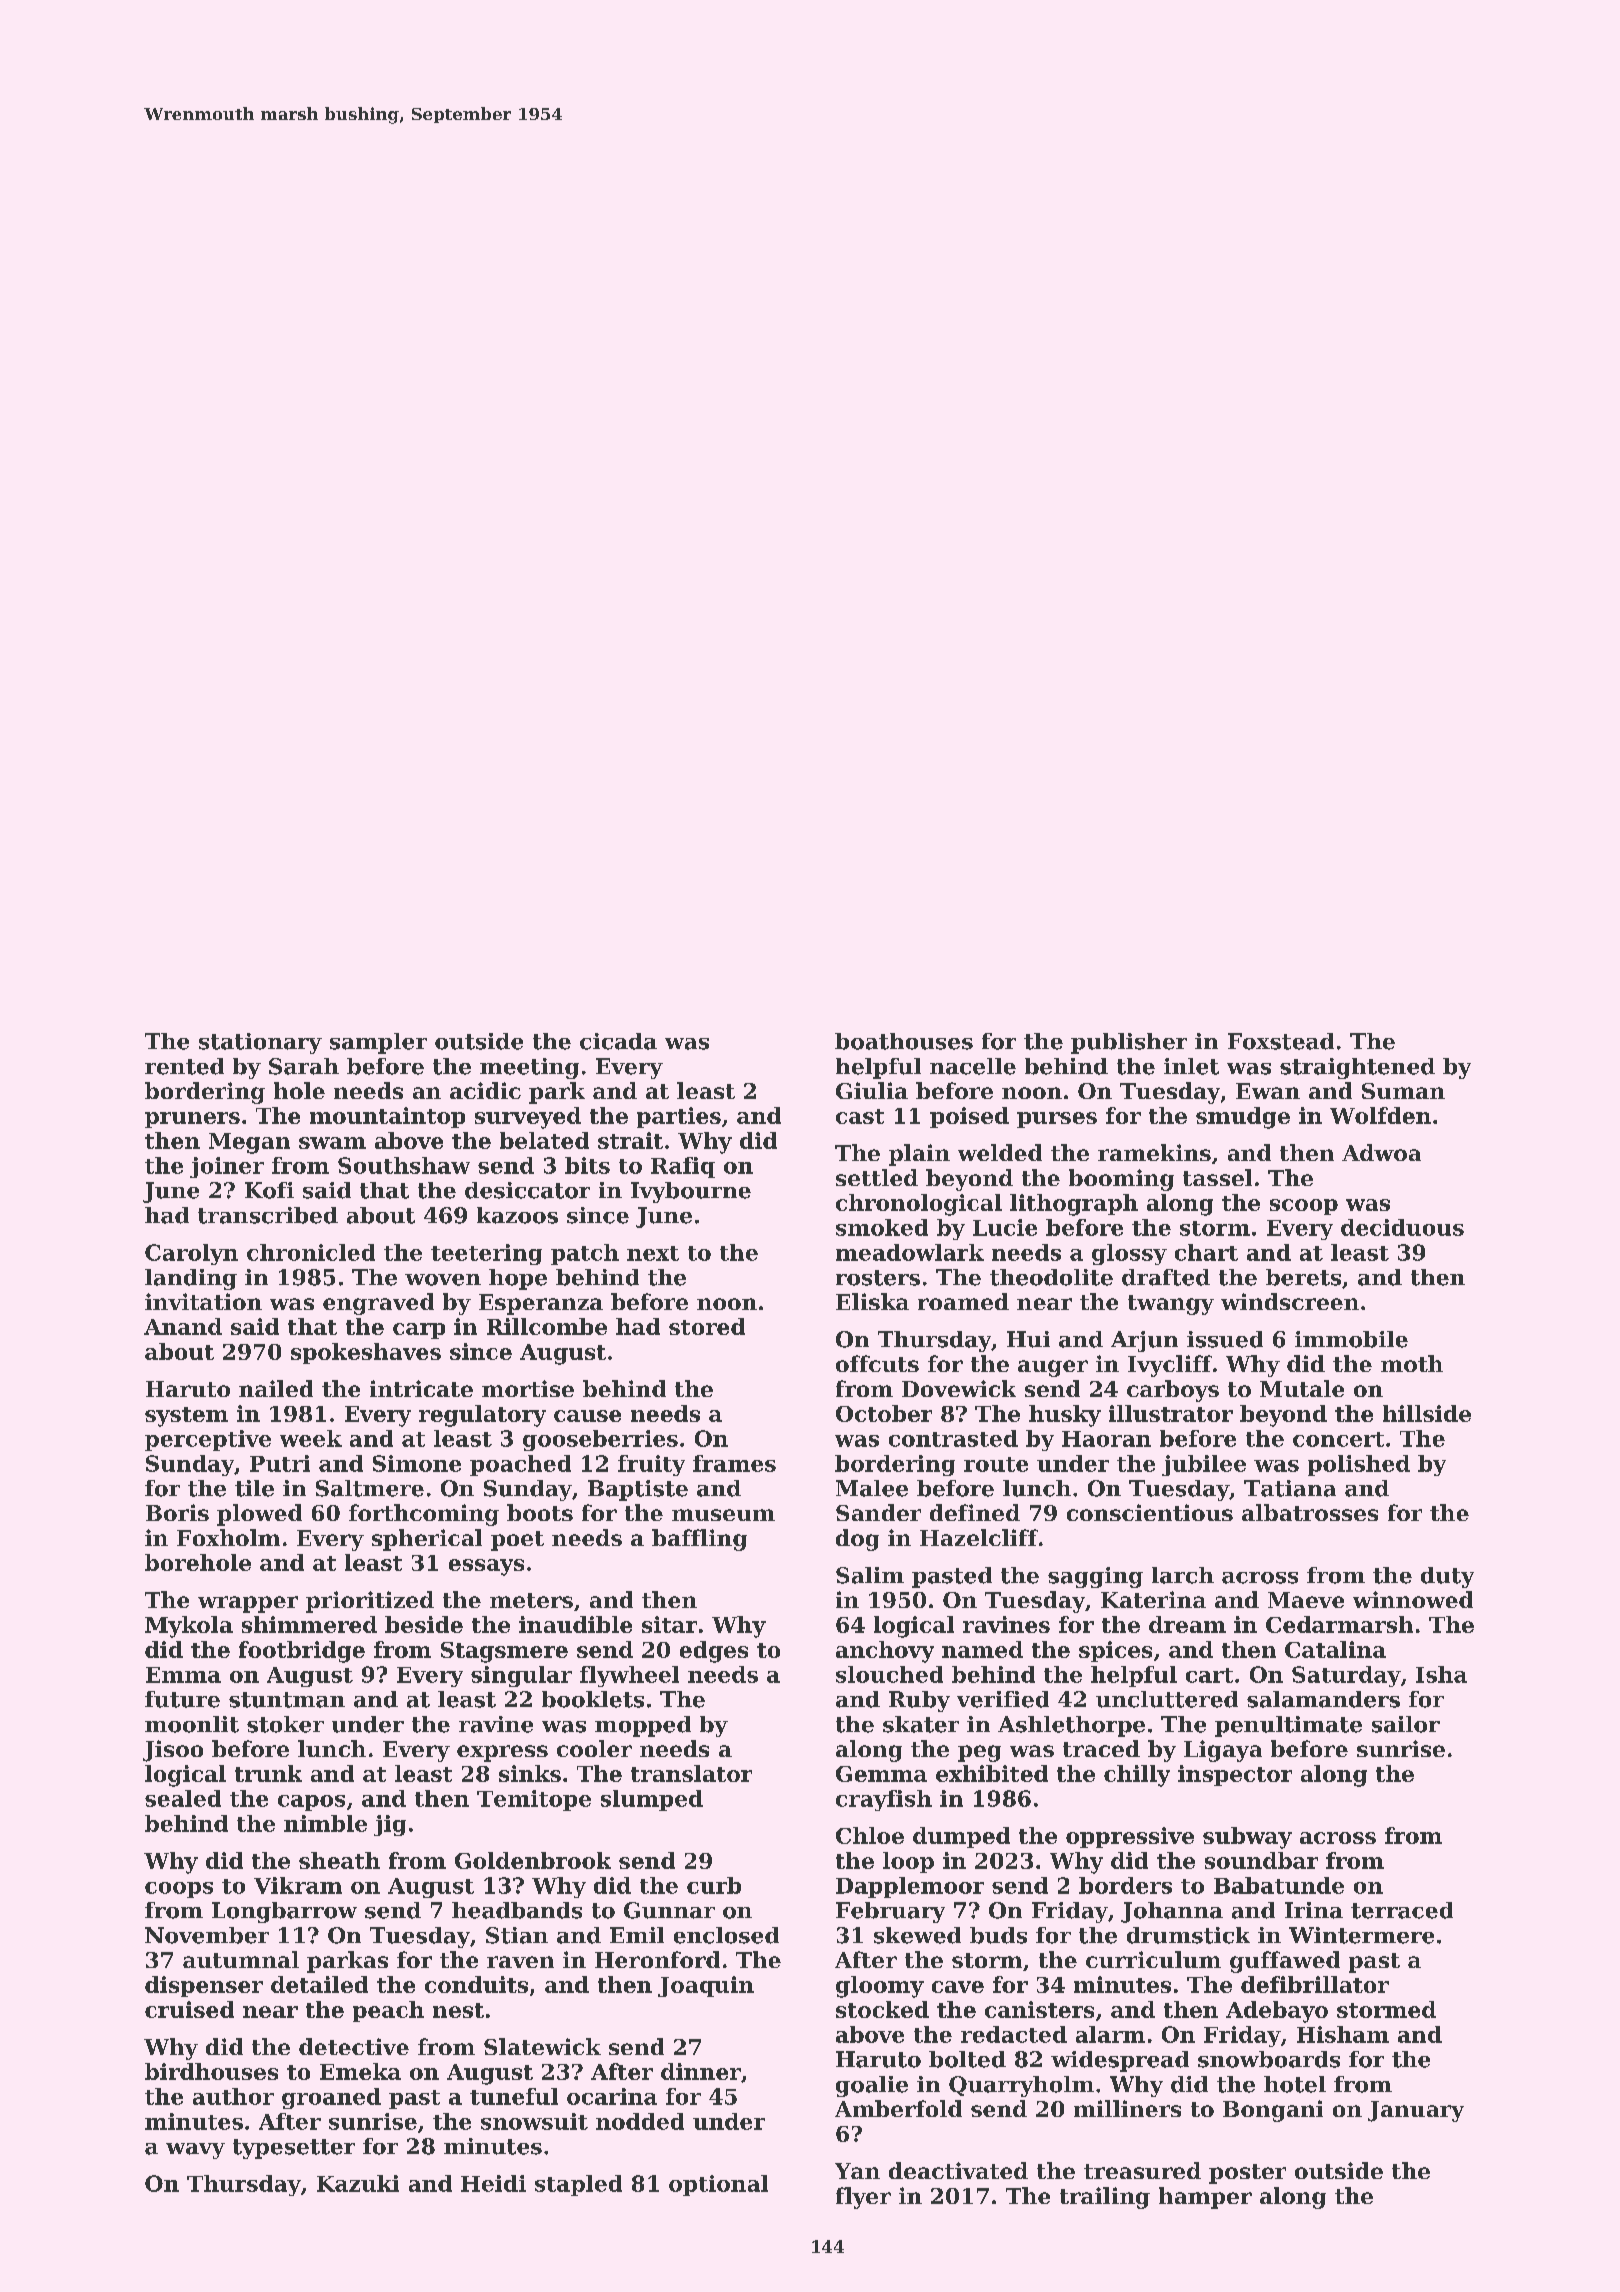  Describe the element at coordinates (714, 1885) in the page. I see `curb` at that location.
